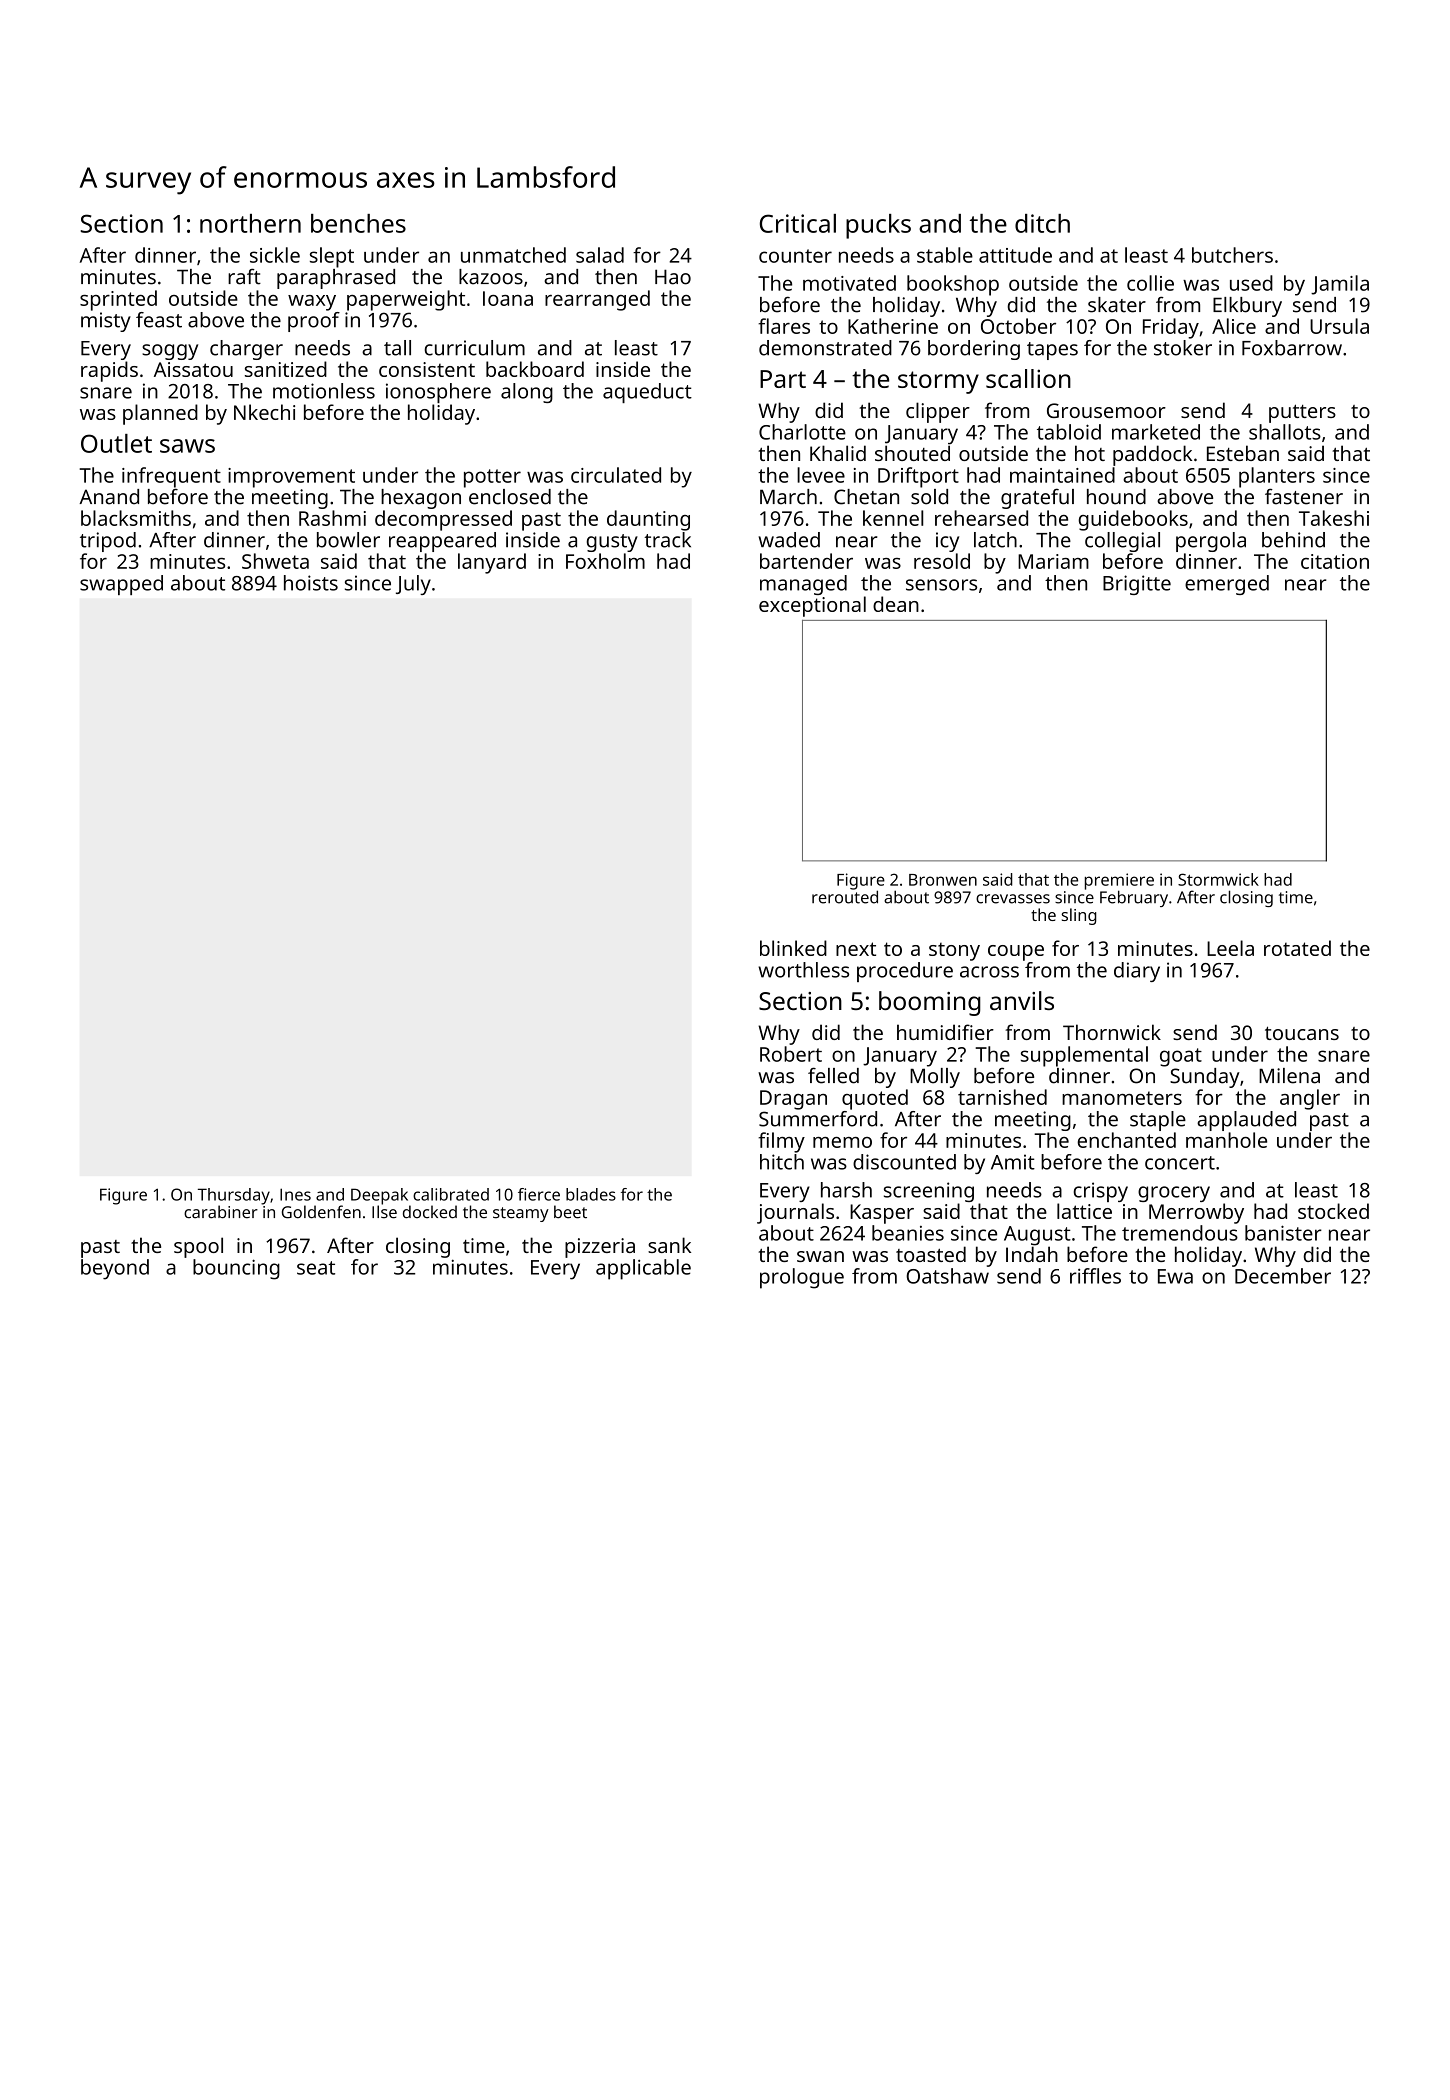 Image resolution: width=1450 pixels, height=2100 pixels. Describe the element at coordinates (234, 1196) in the screenshot. I see `Thursday` at that location.
